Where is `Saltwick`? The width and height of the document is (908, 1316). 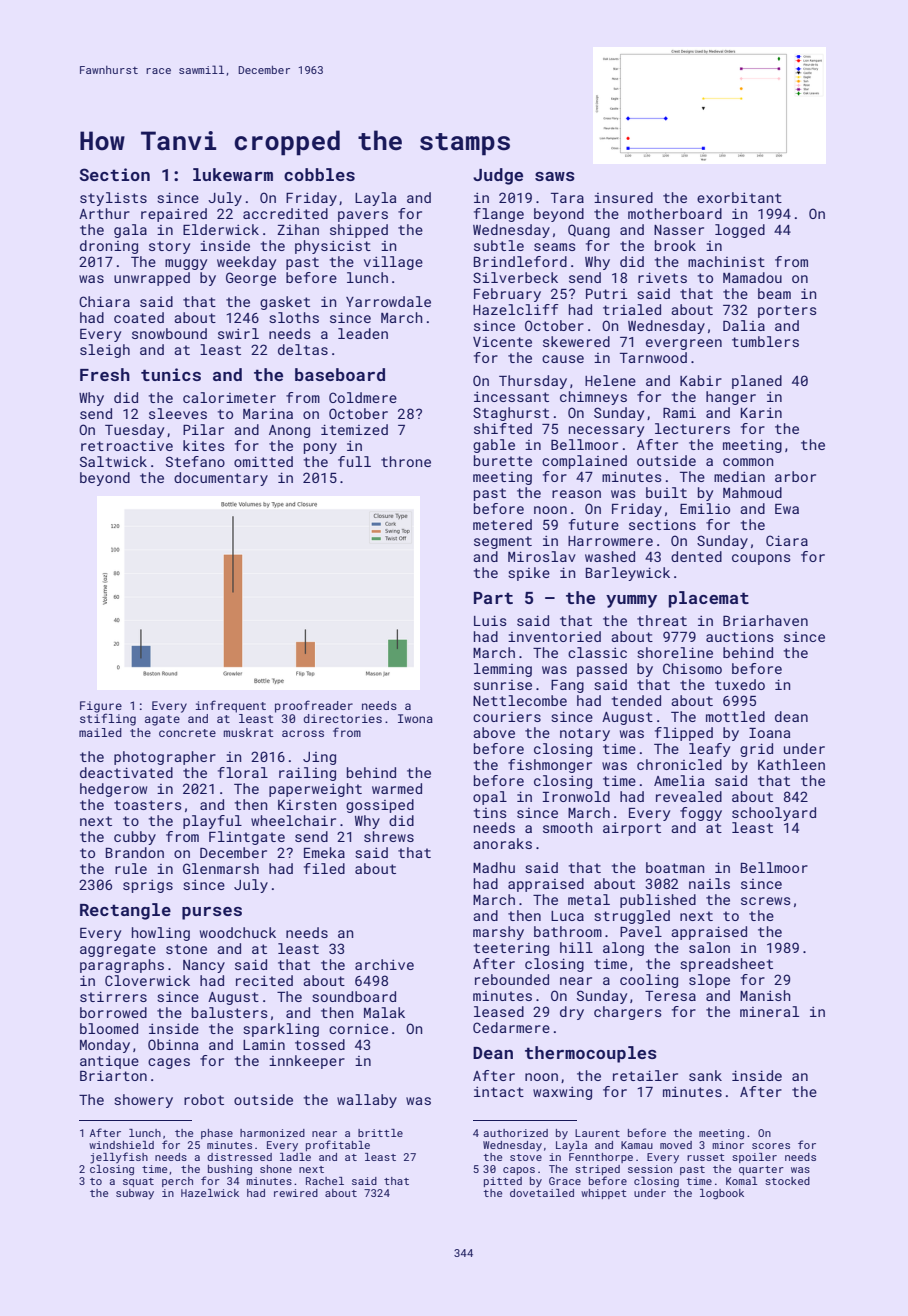 Saltwick is located at coordinates (113, 461).
